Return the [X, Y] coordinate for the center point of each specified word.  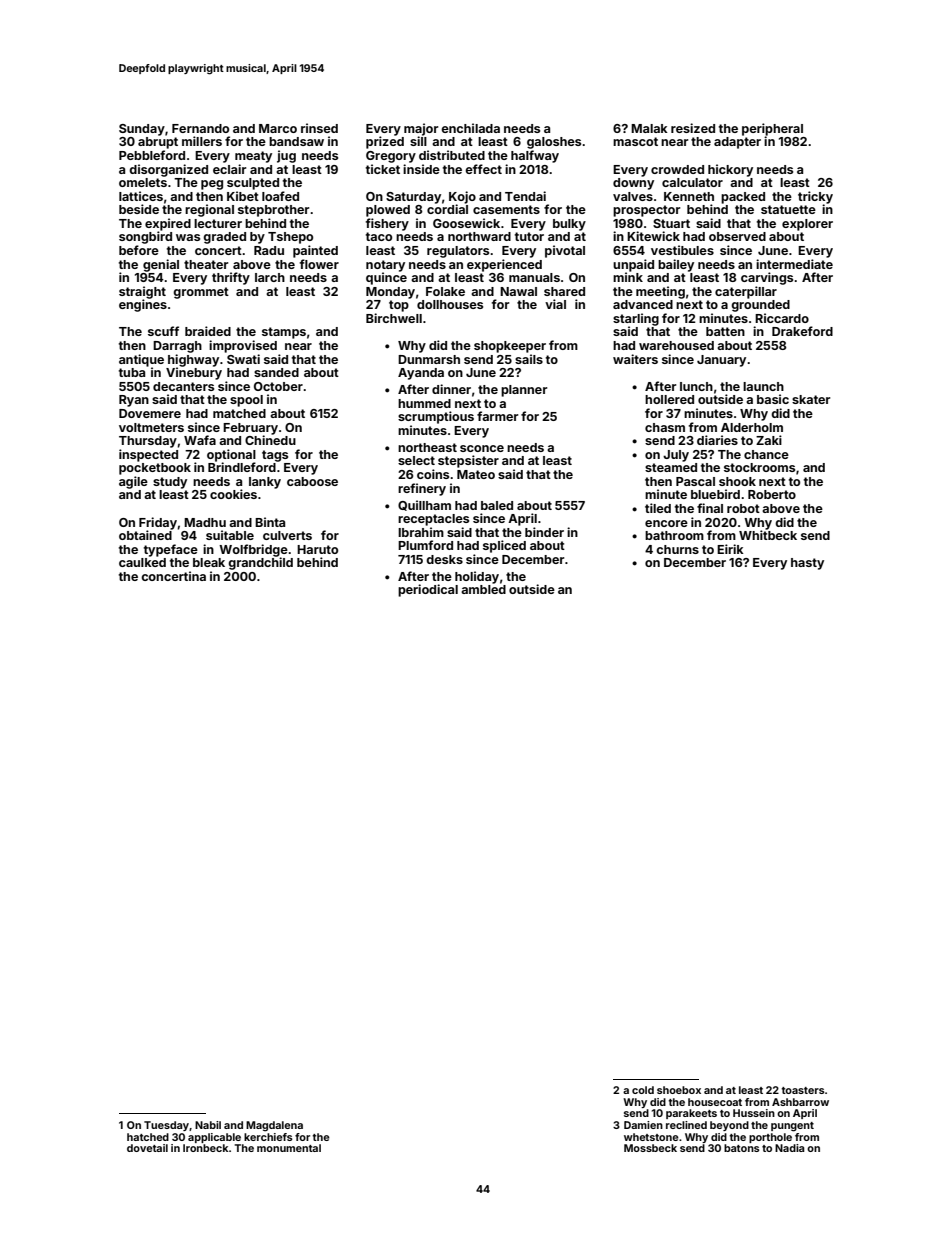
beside [139, 209]
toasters [803, 1090]
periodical [428, 590]
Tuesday [166, 1126]
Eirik [730, 549]
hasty [807, 564]
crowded [677, 169]
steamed [671, 467]
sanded [276, 372]
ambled [483, 589]
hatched [148, 1137]
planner [524, 391]
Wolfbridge [253, 550]
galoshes [554, 143]
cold [643, 1090]
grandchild [260, 563]
